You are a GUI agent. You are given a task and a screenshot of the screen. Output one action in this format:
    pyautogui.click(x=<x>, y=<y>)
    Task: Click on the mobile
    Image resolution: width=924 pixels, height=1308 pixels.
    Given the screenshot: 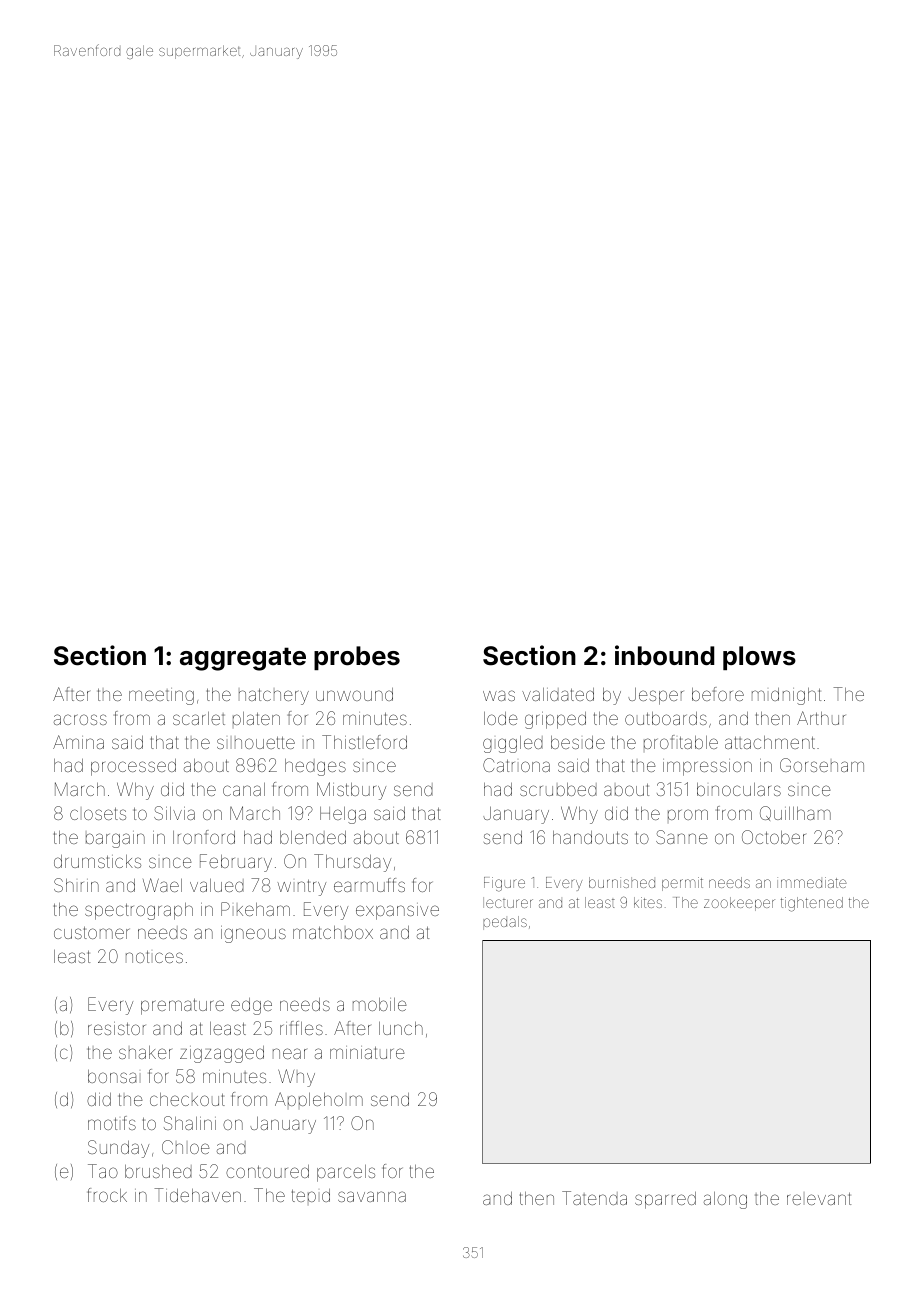 What is the action you would take?
    pyautogui.click(x=380, y=1004)
